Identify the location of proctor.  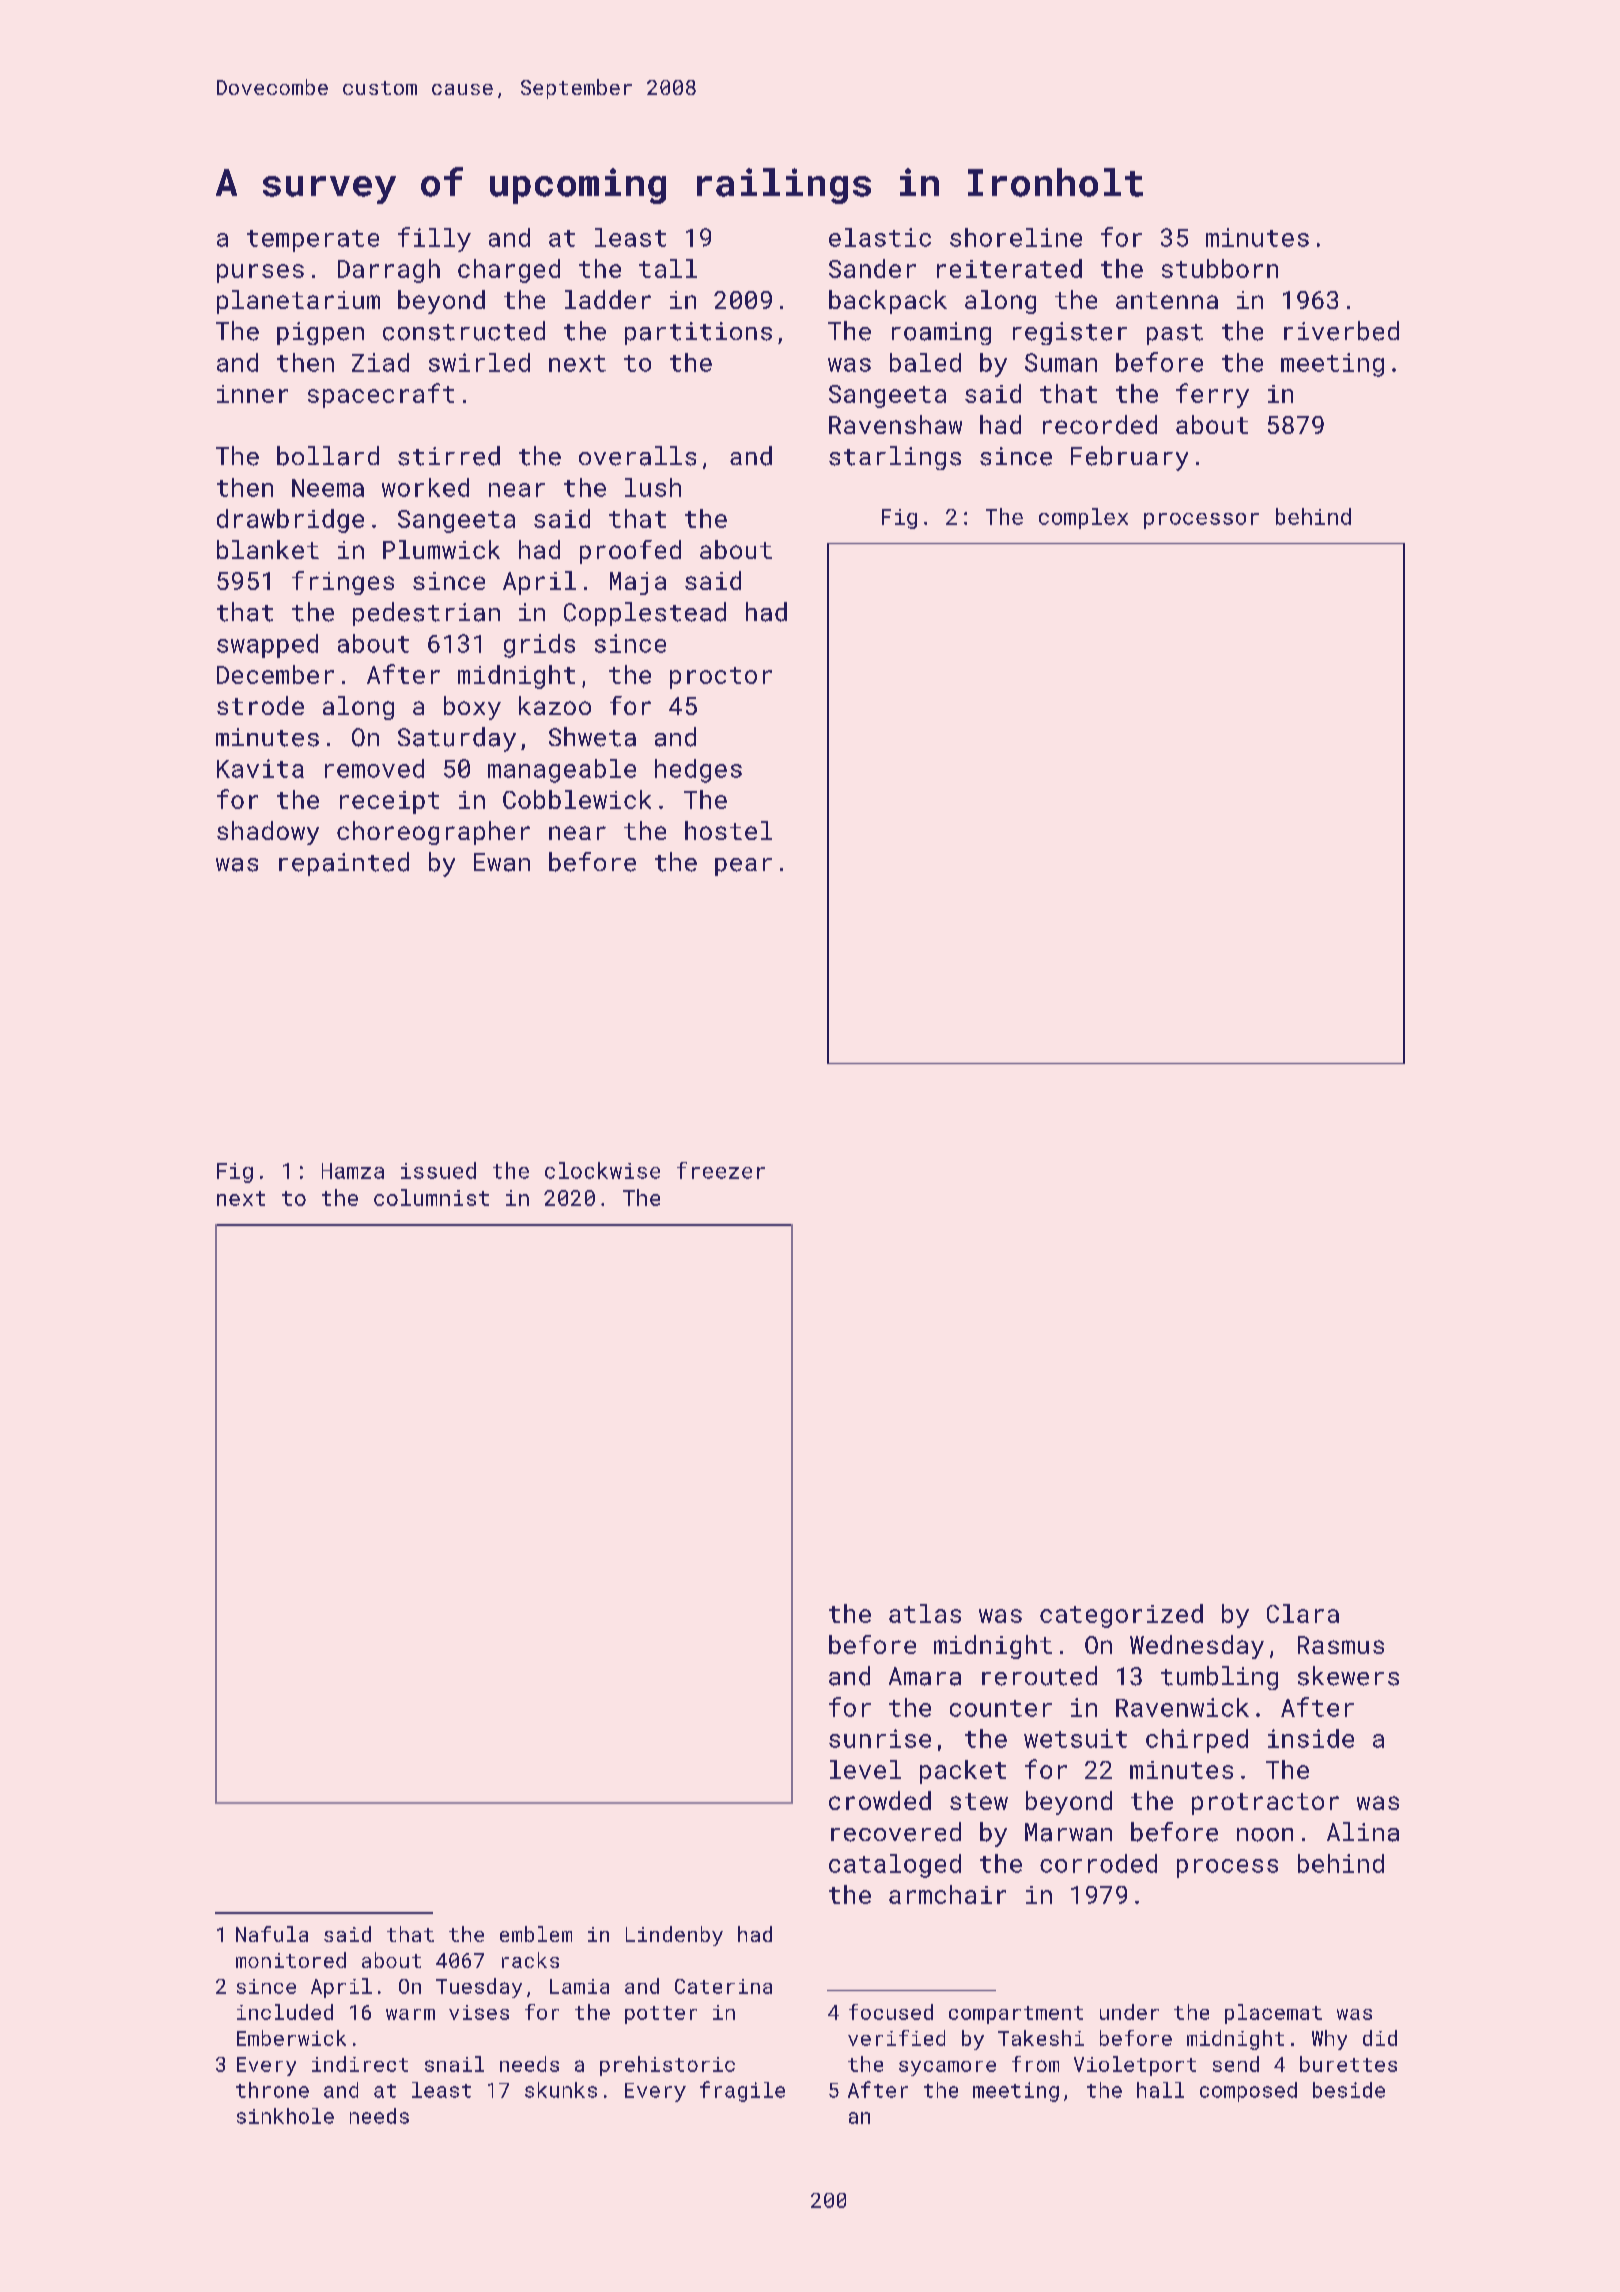
(721, 678).
